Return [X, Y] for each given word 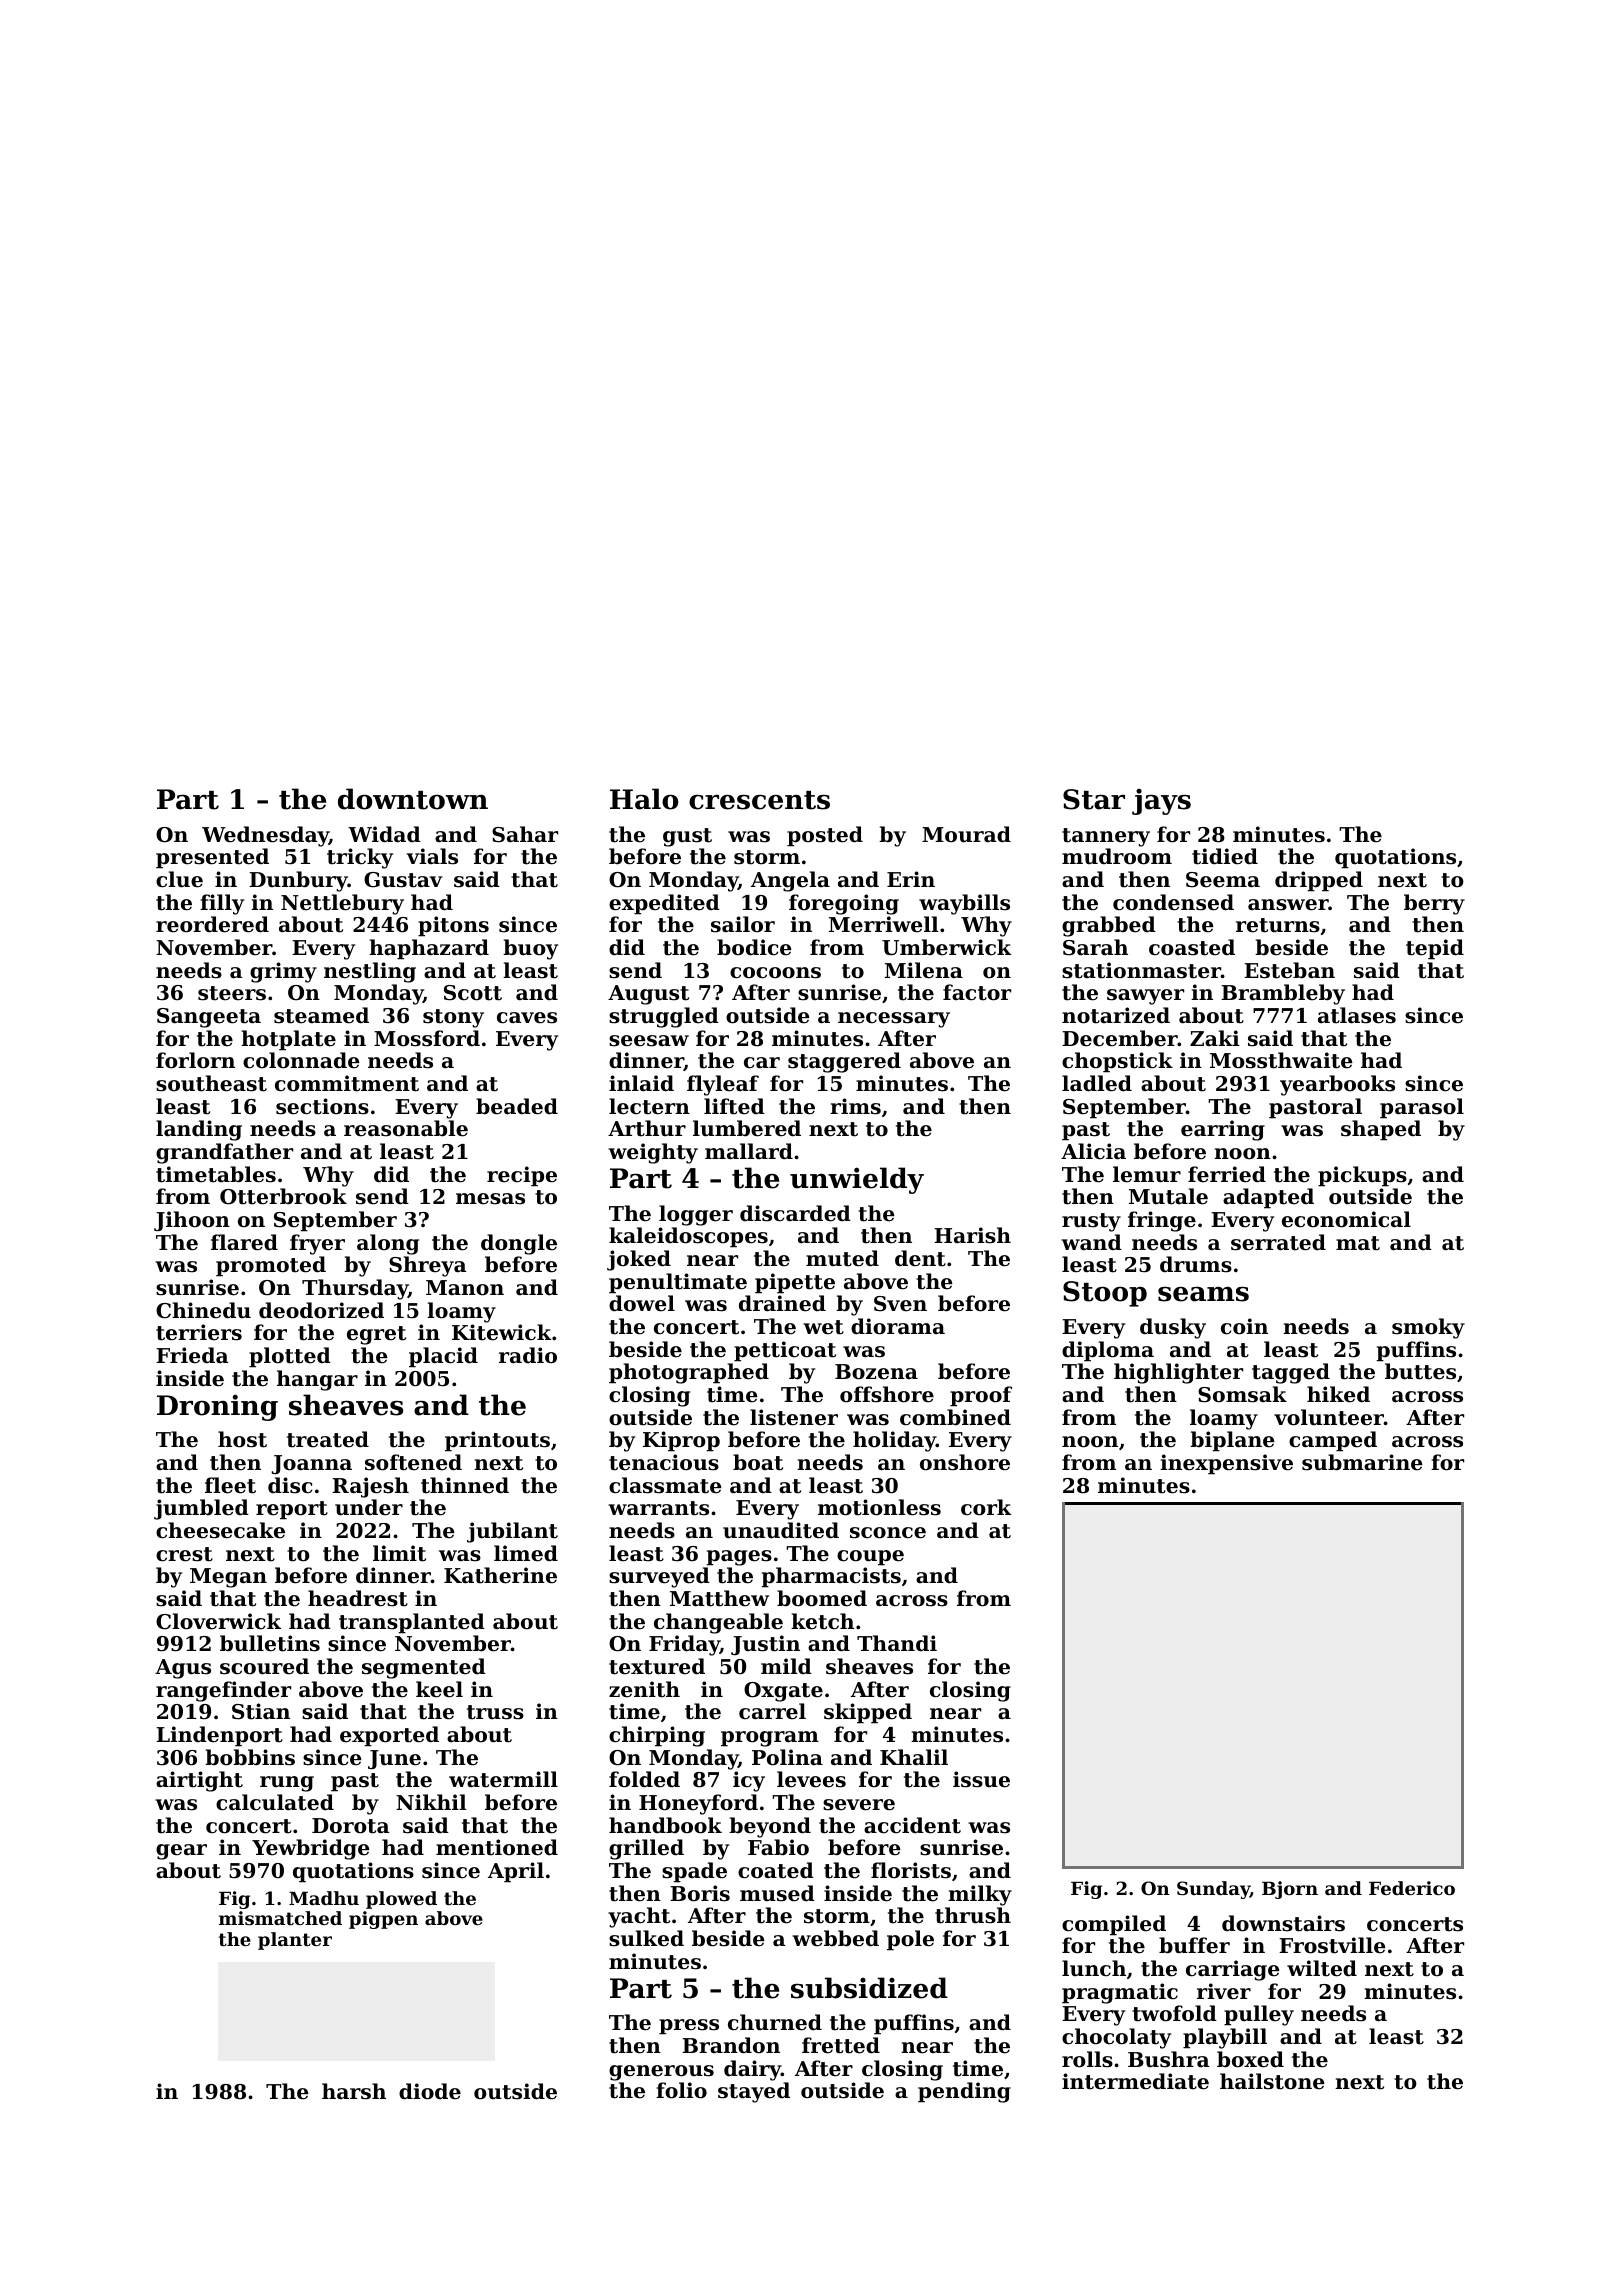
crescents [759, 800]
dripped [1319, 881]
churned [775, 2022]
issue [981, 1779]
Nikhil [431, 1802]
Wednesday [265, 836]
